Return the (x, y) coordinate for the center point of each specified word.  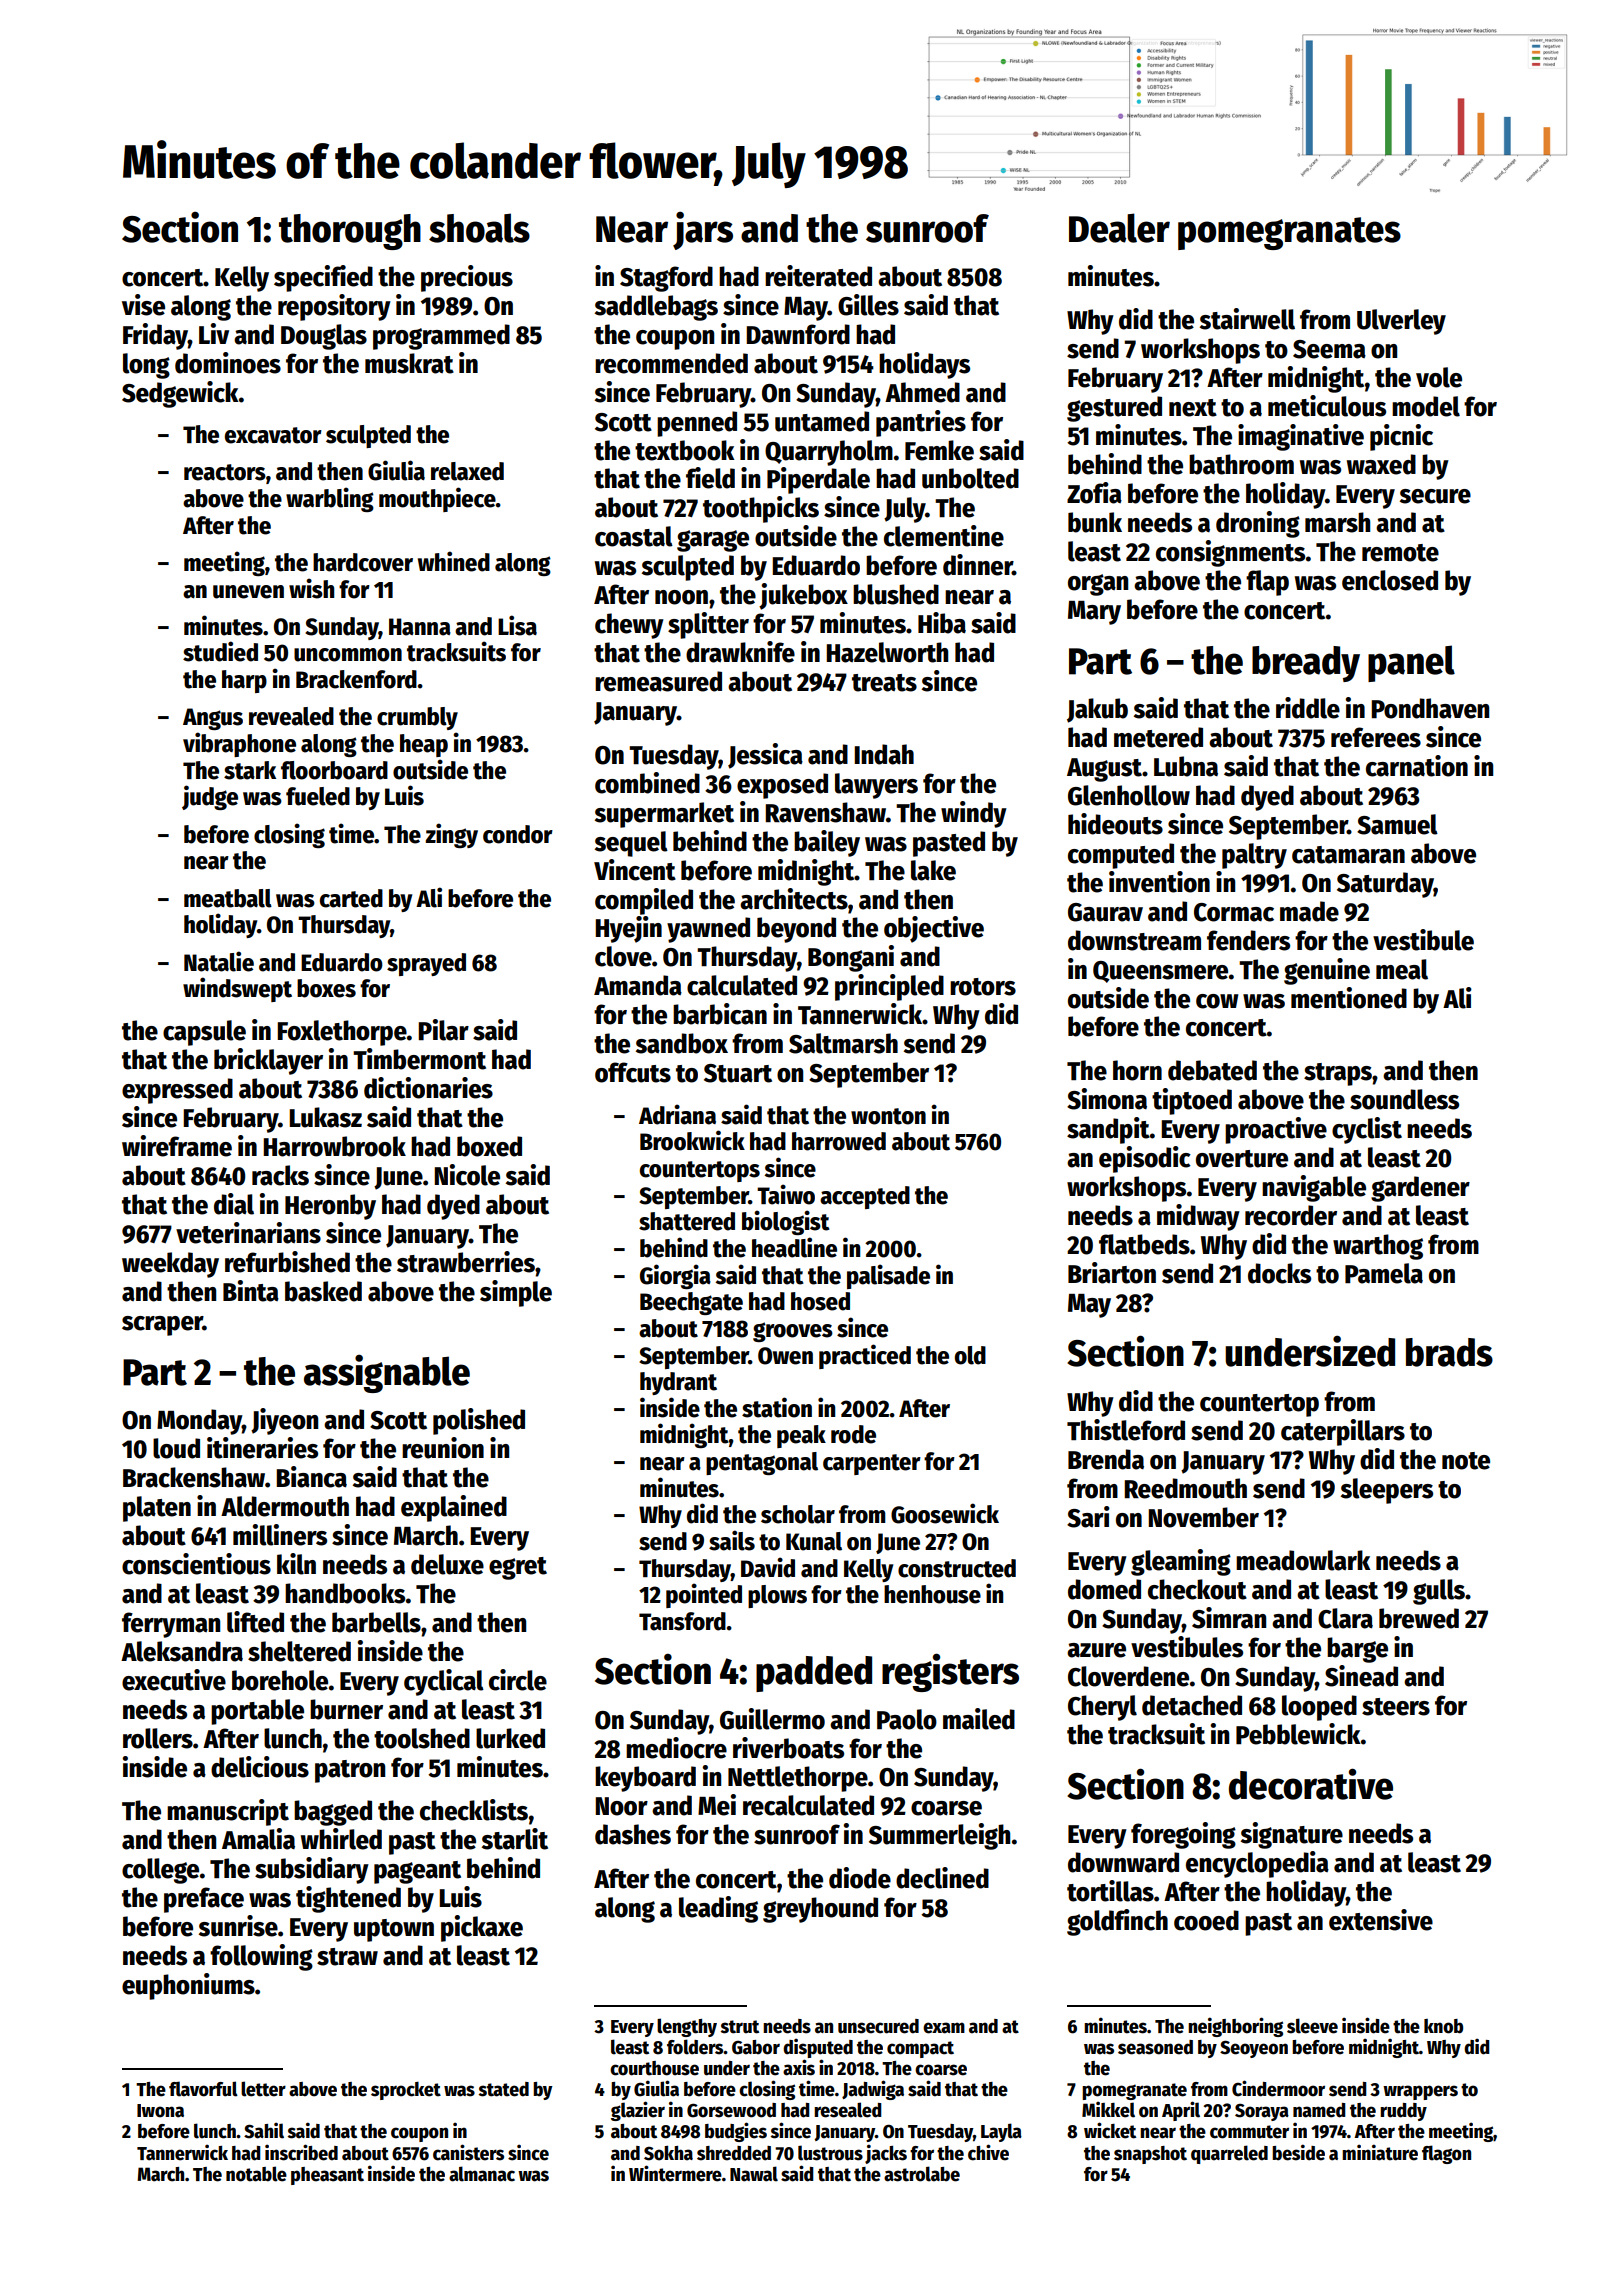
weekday (170, 1265)
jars (703, 230)
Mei (717, 1805)
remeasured (658, 681)
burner (346, 1709)
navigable (1314, 1188)
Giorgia (675, 1276)
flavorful (203, 2089)
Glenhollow (1129, 795)
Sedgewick (180, 394)
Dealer (1119, 228)
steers (1396, 1707)
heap (424, 745)
